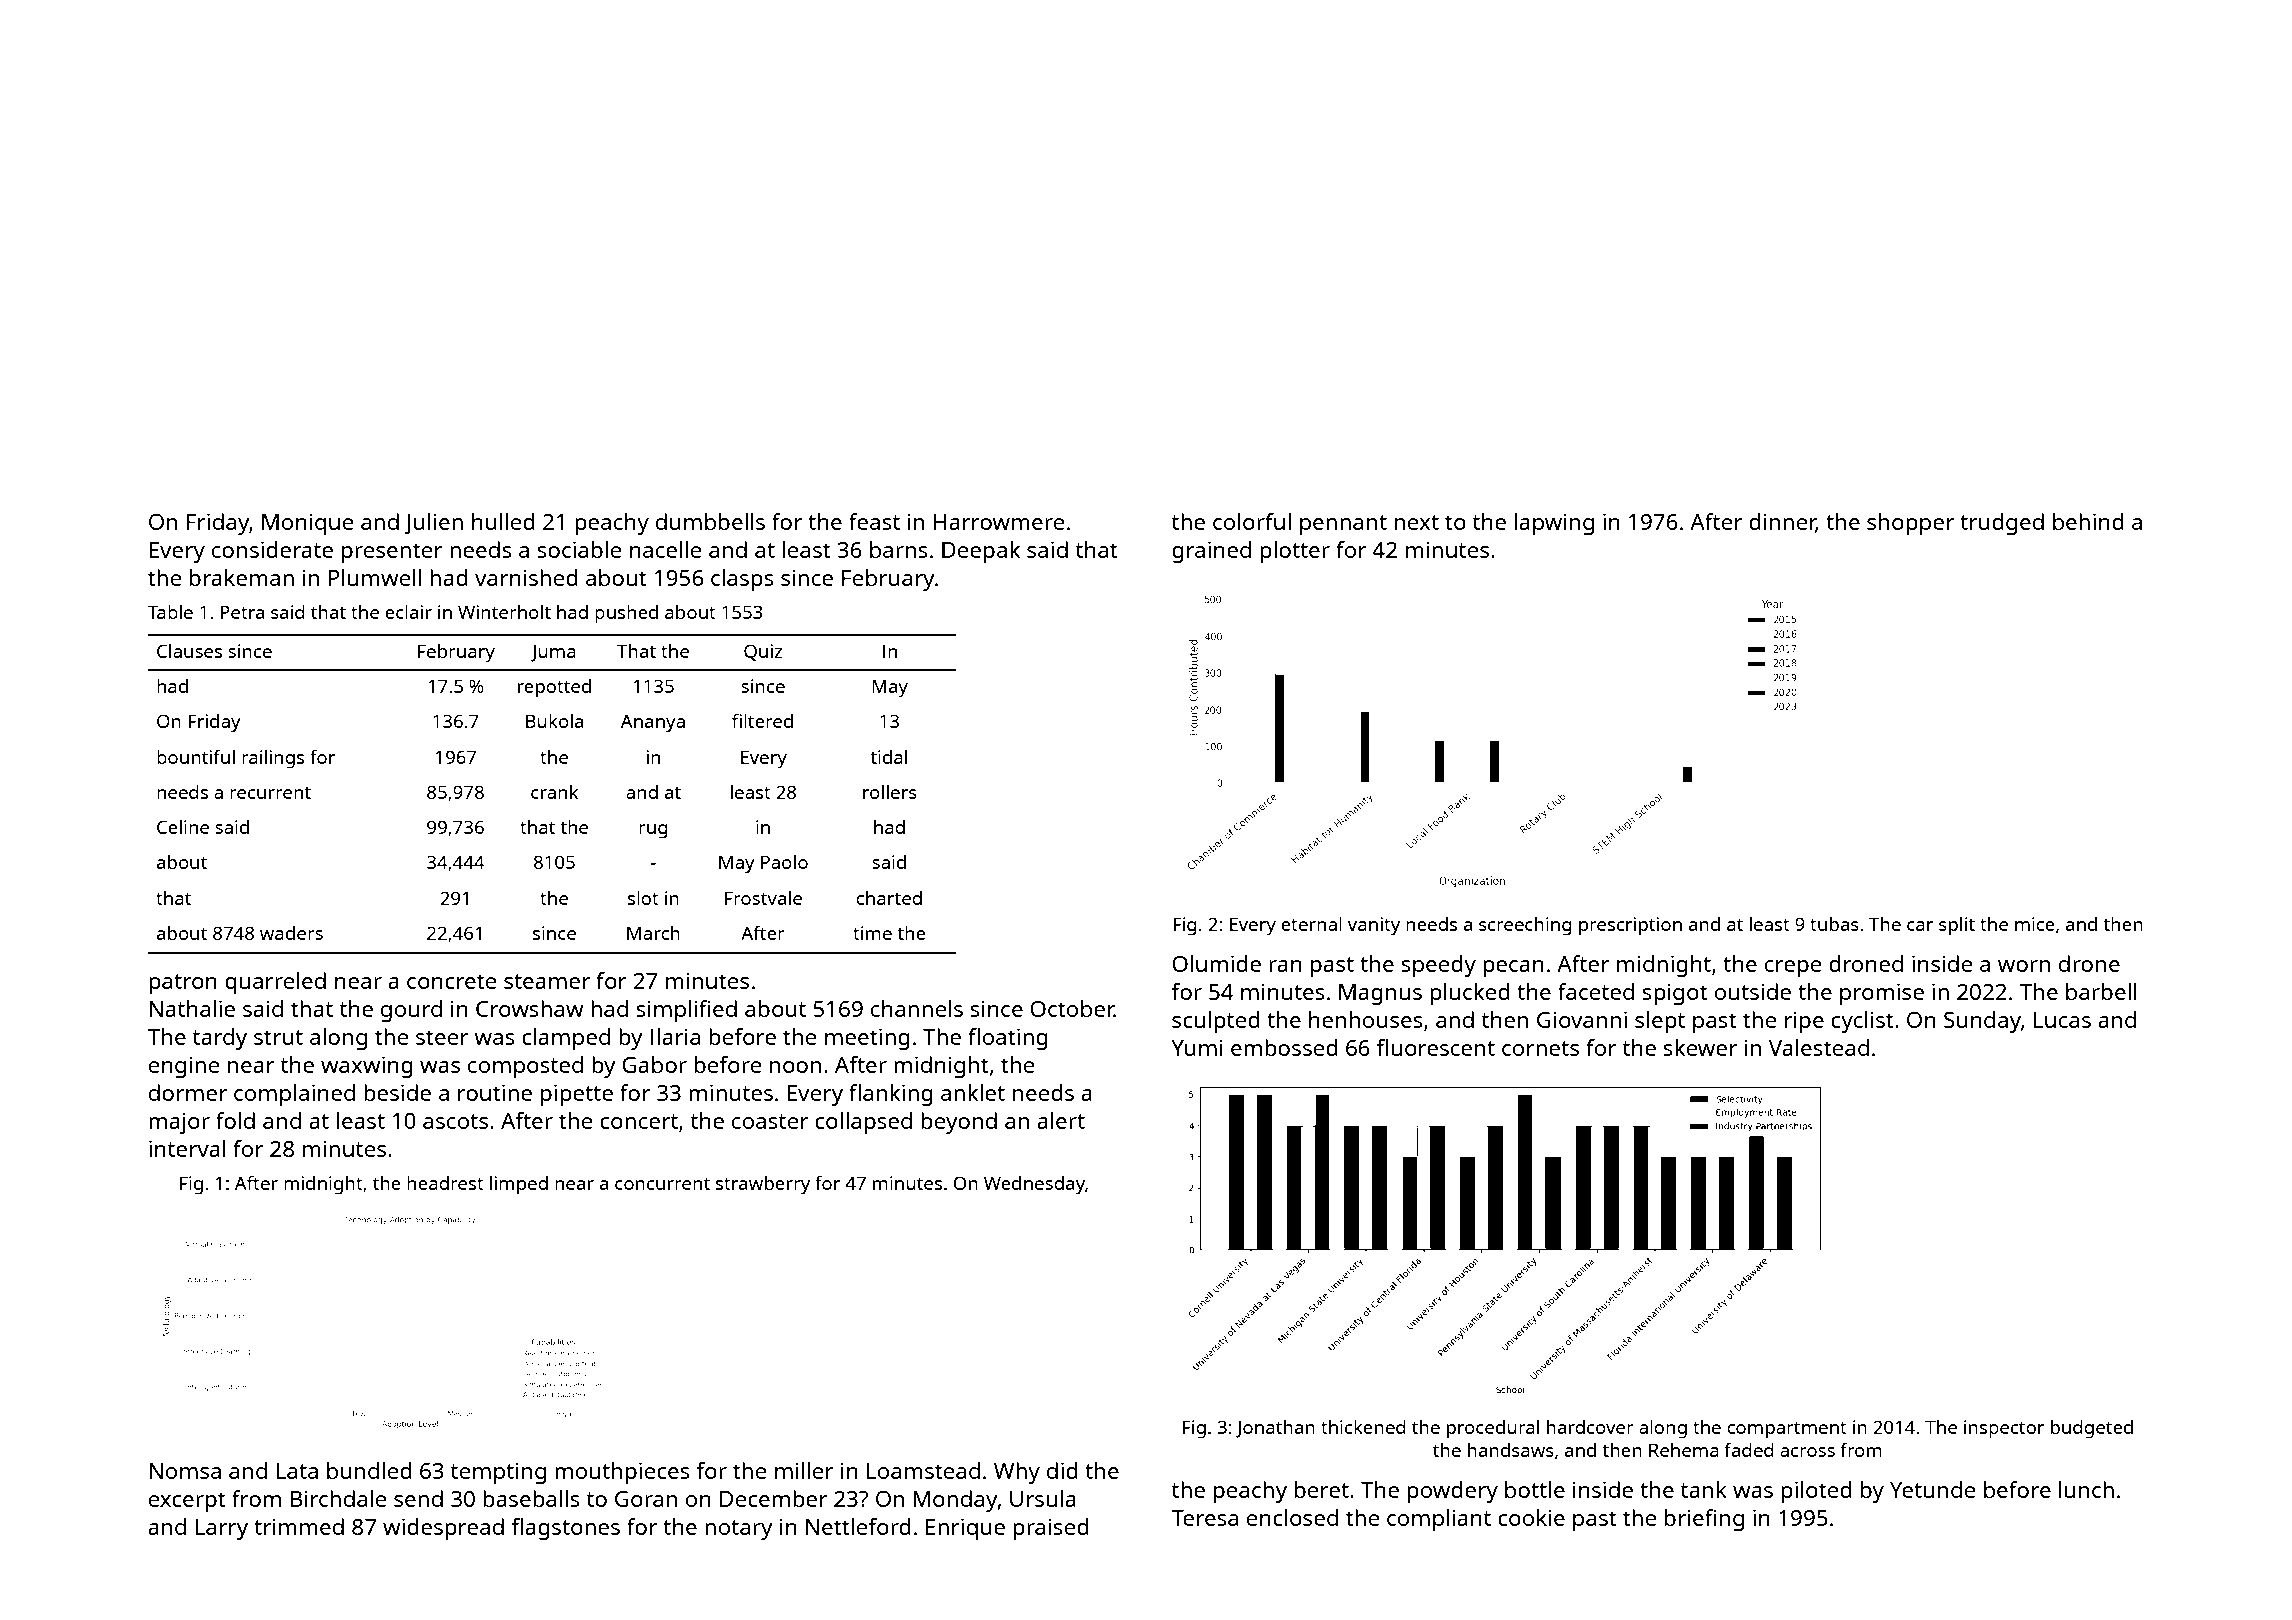  Describe the element at coordinates (566, 1529) in the screenshot. I see `flagstones` at that location.
